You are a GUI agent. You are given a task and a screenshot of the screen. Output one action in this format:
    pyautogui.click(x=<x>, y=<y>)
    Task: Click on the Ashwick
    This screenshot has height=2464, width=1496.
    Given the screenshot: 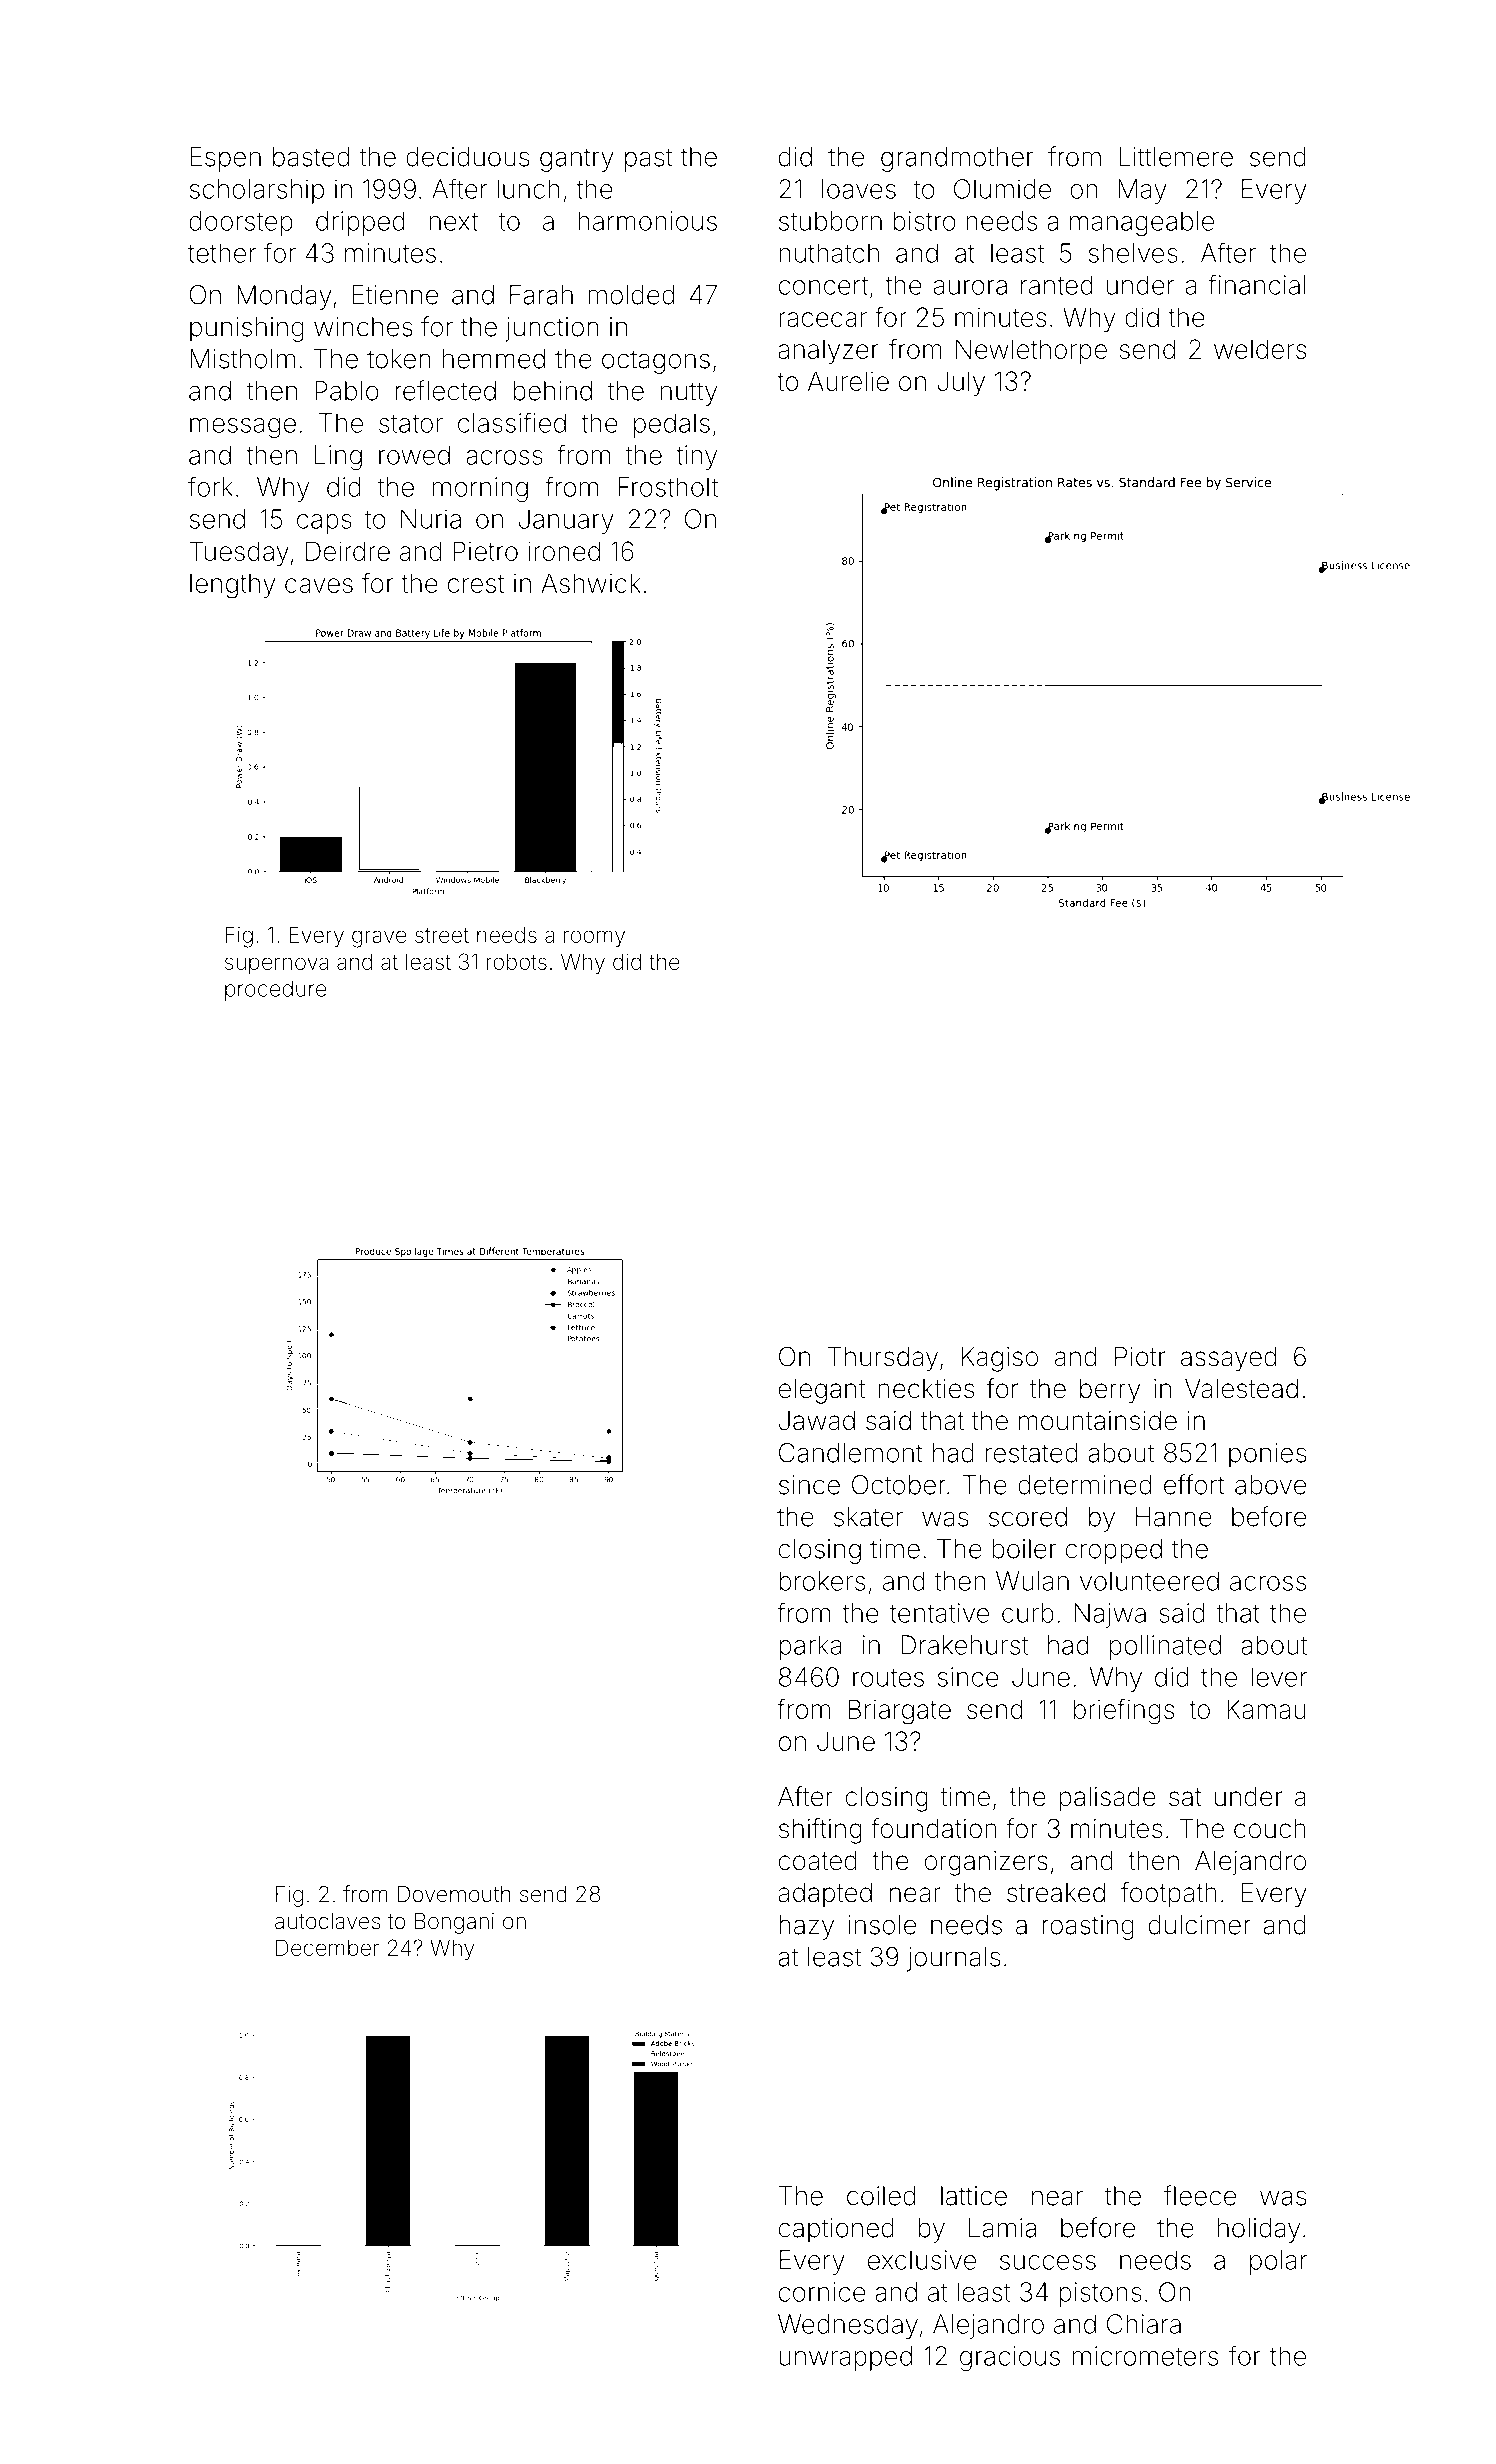 What is the action you would take?
    pyautogui.click(x=591, y=583)
